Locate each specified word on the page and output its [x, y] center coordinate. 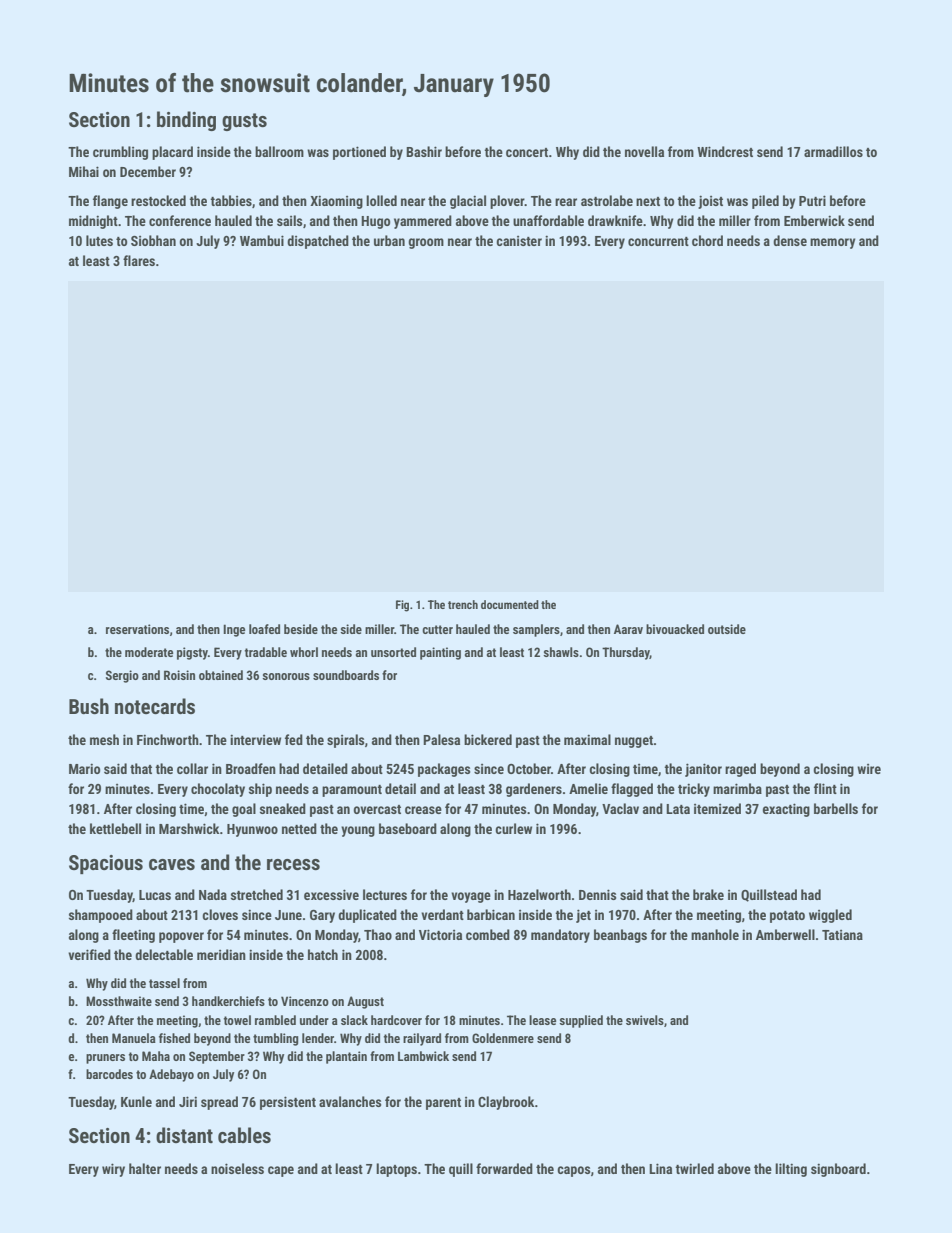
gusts [244, 122]
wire [869, 769]
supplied [581, 1021]
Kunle [136, 1101]
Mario [84, 768]
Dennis [597, 894]
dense [790, 240]
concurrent [658, 241]
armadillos [833, 151]
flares [139, 260]
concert [527, 152]
